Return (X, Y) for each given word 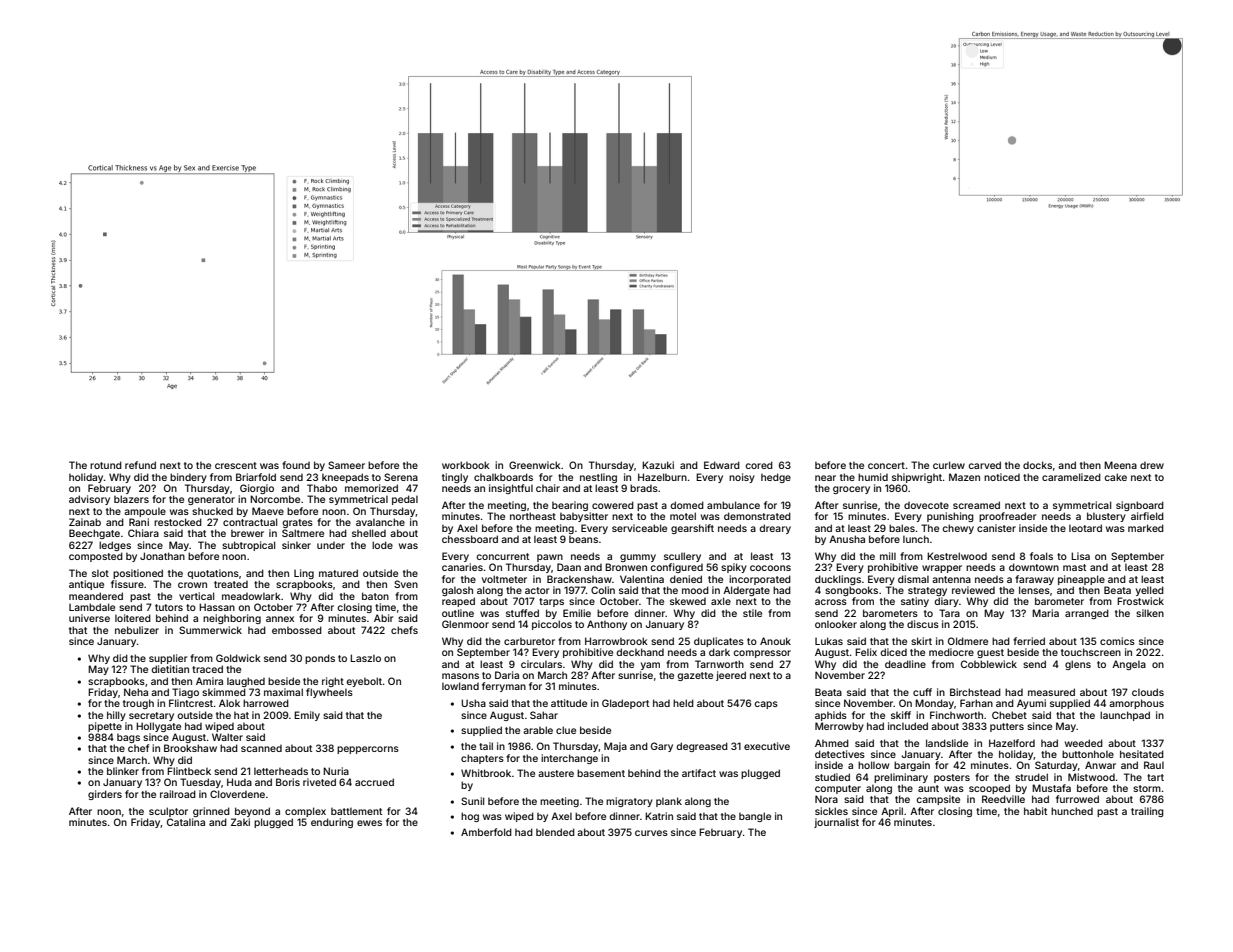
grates (297, 523)
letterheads (281, 771)
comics (1117, 641)
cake (1115, 477)
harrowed (266, 703)
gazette (695, 676)
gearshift (692, 529)
